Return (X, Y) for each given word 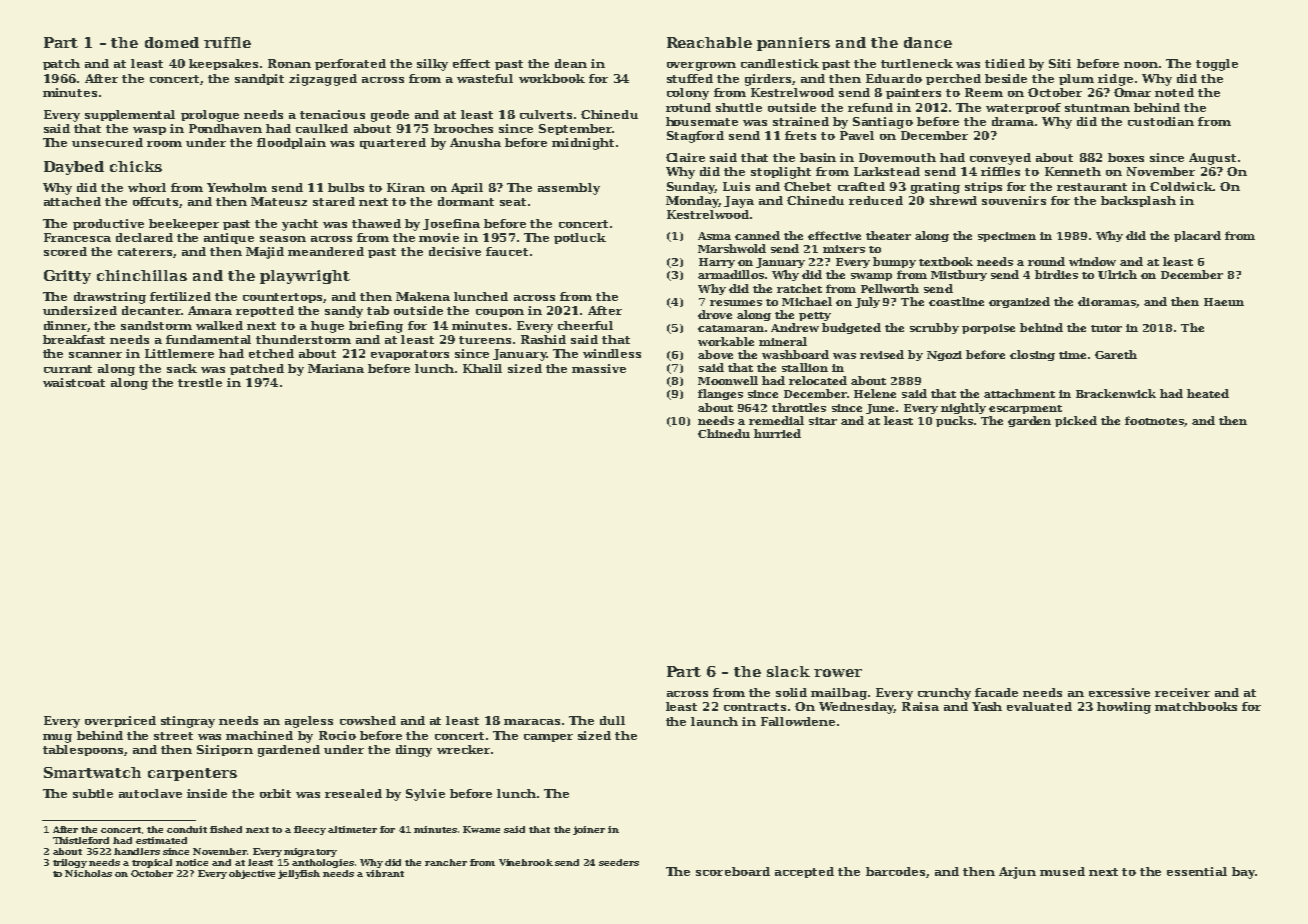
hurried (777, 433)
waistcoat (74, 382)
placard (1197, 236)
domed (172, 42)
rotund (688, 107)
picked (1076, 421)
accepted (804, 872)
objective (252, 874)
